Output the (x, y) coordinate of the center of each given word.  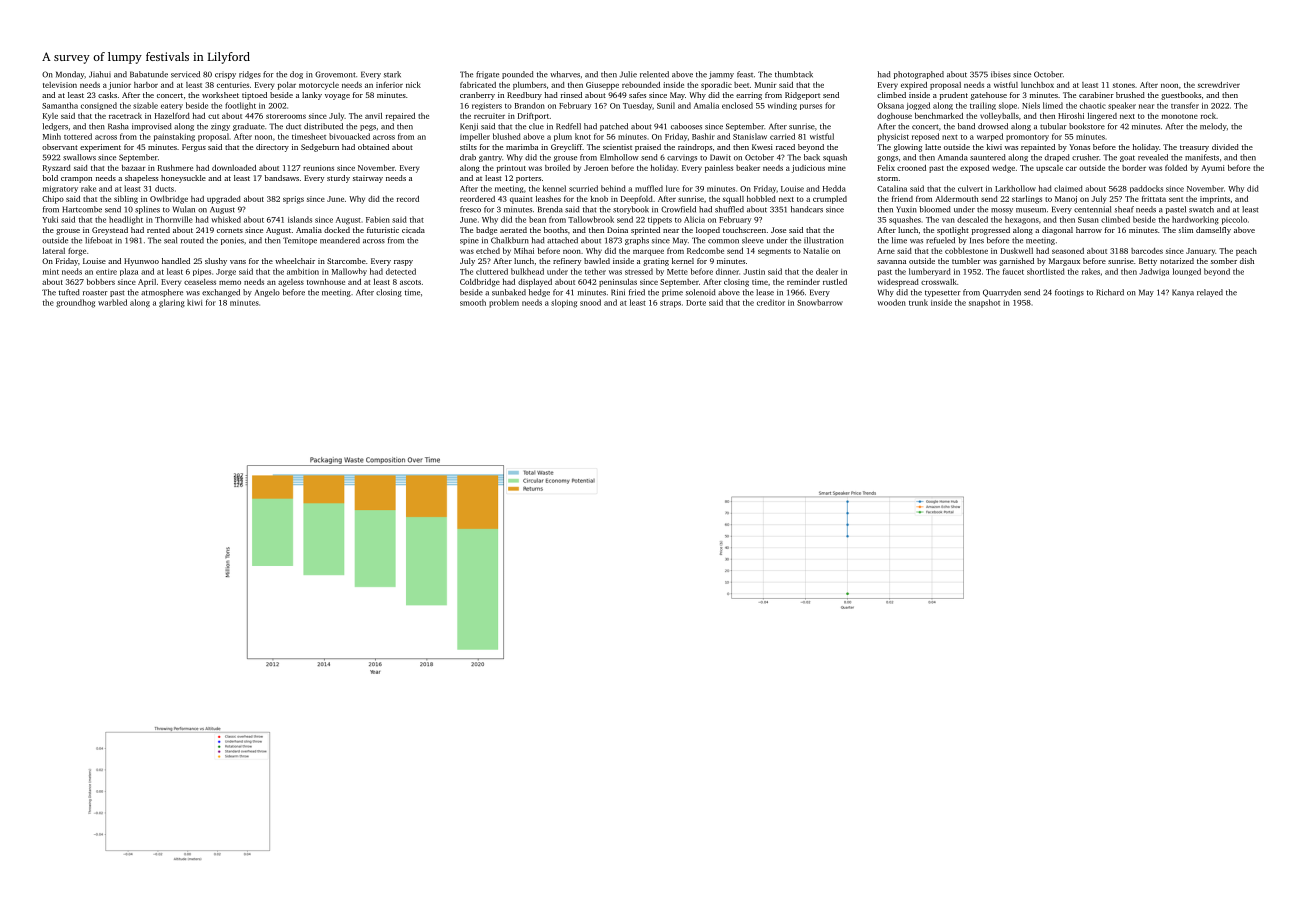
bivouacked (349, 136)
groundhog (75, 303)
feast (745, 74)
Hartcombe (82, 209)
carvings (682, 159)
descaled (972, 219)
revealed (1153, 157)
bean (537, 219)
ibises (1001, 74)
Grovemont (335, 74)
